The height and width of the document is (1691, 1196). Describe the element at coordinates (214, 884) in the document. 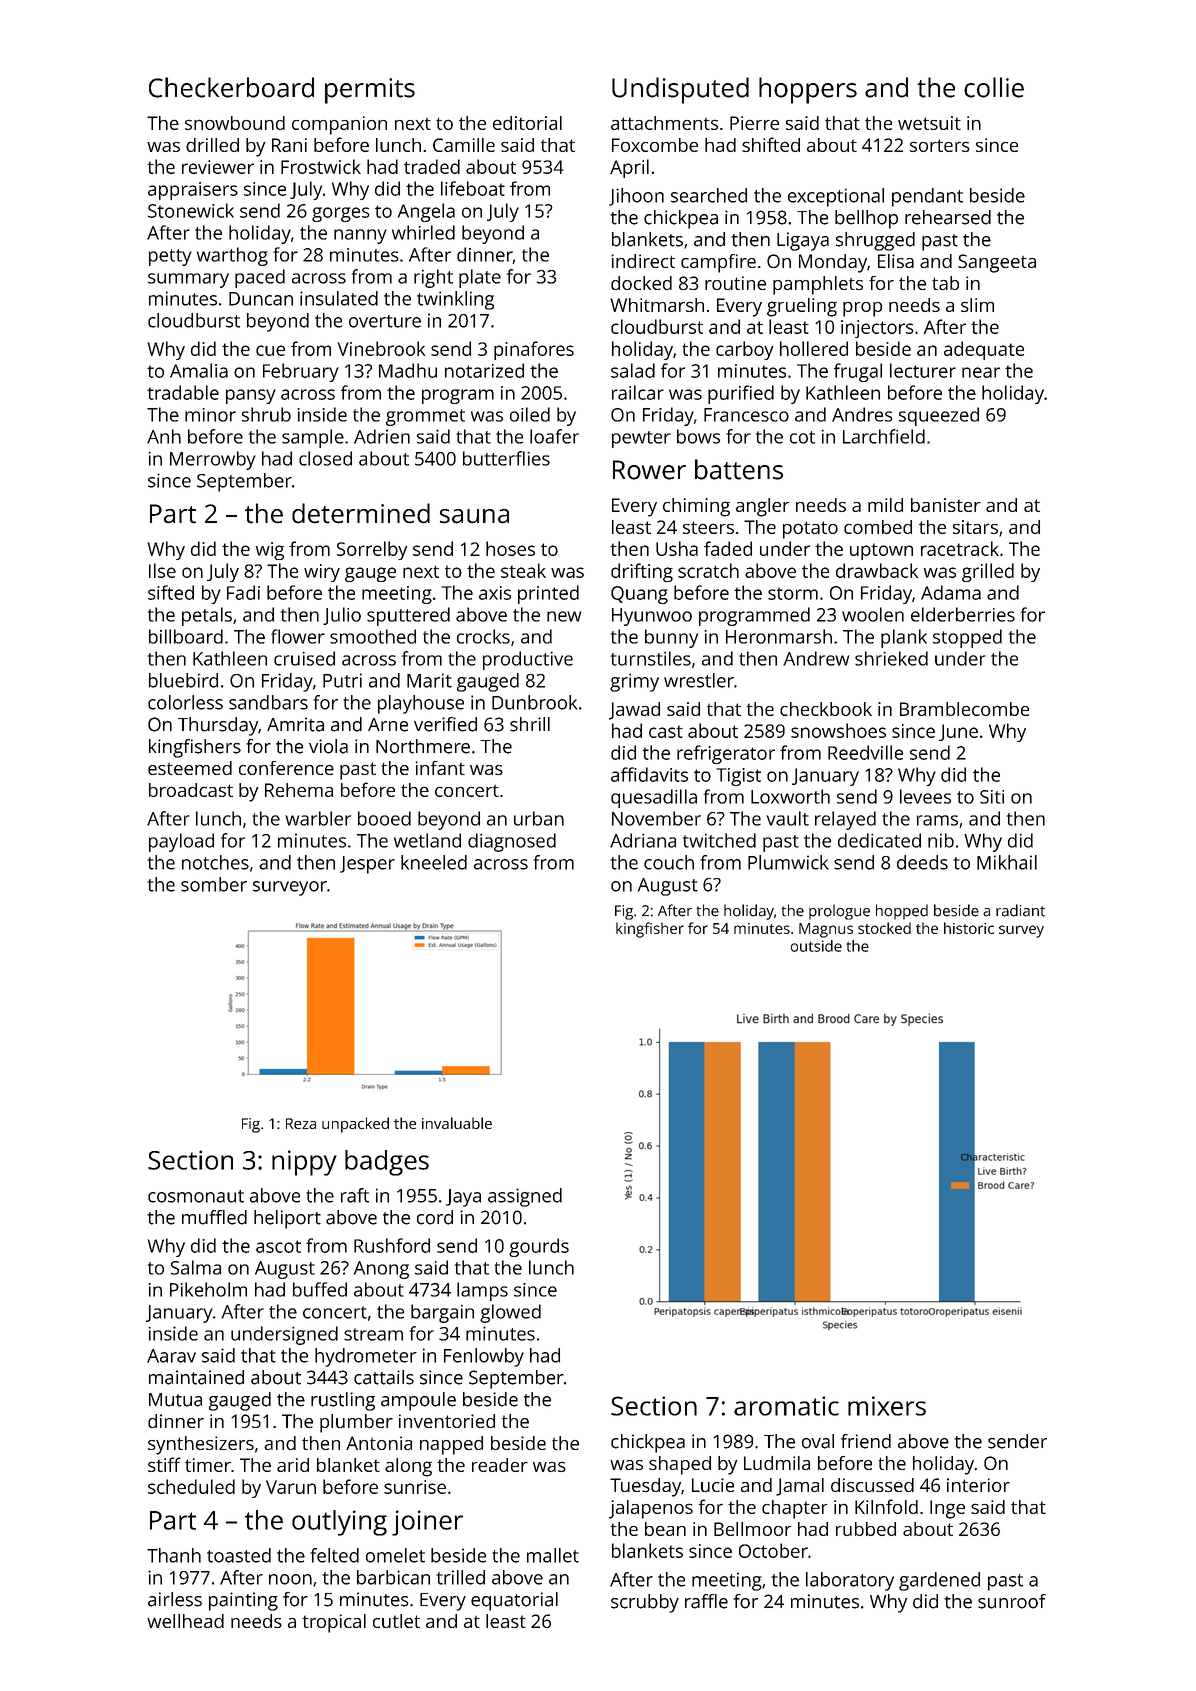

I see `somber` at that location.
